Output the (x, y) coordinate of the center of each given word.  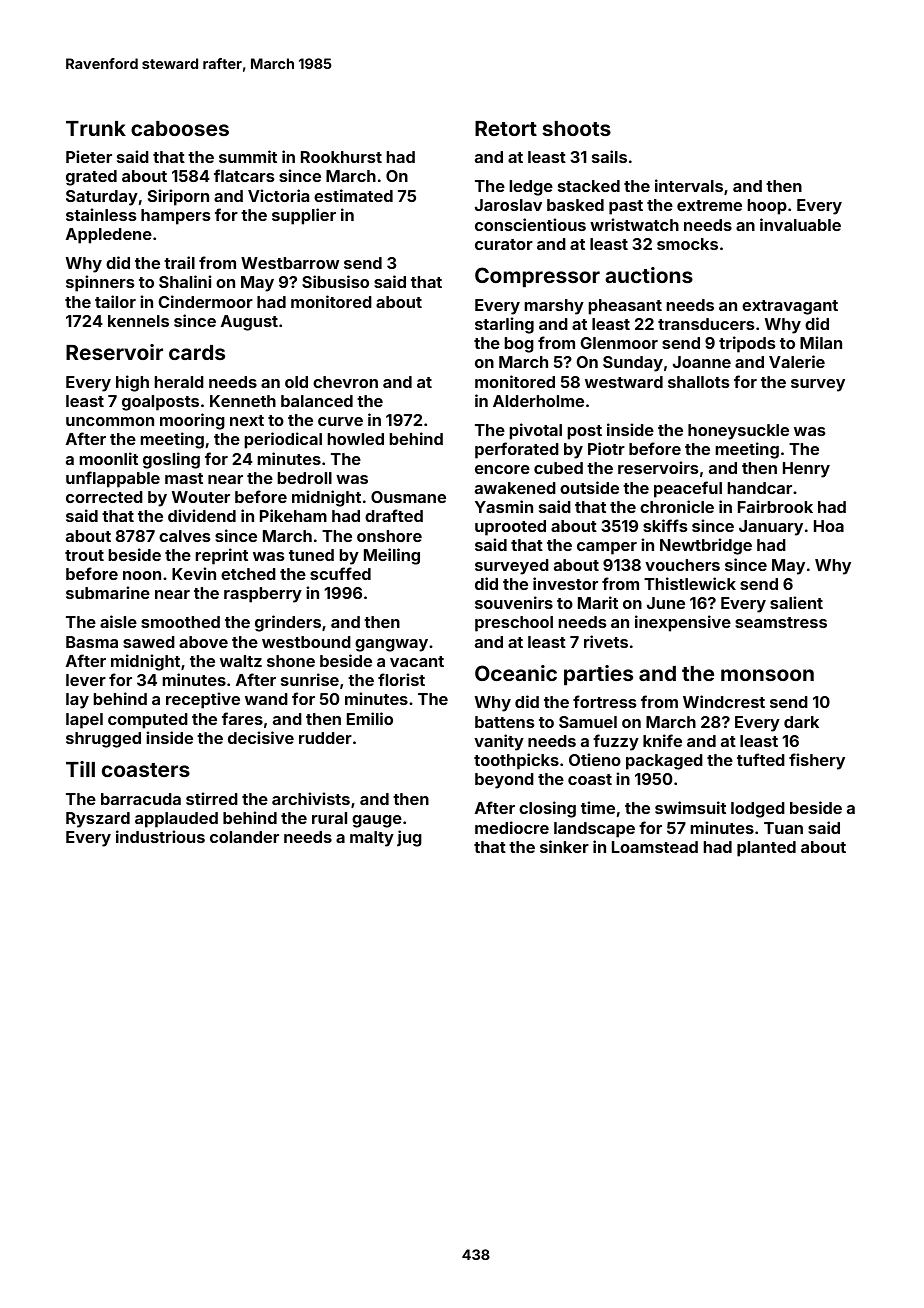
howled (356, 439)
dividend (202, 515)
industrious (160, 836)
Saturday (102, 198)
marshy (554, 307)
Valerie (797, 361)
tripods (747, 344)
